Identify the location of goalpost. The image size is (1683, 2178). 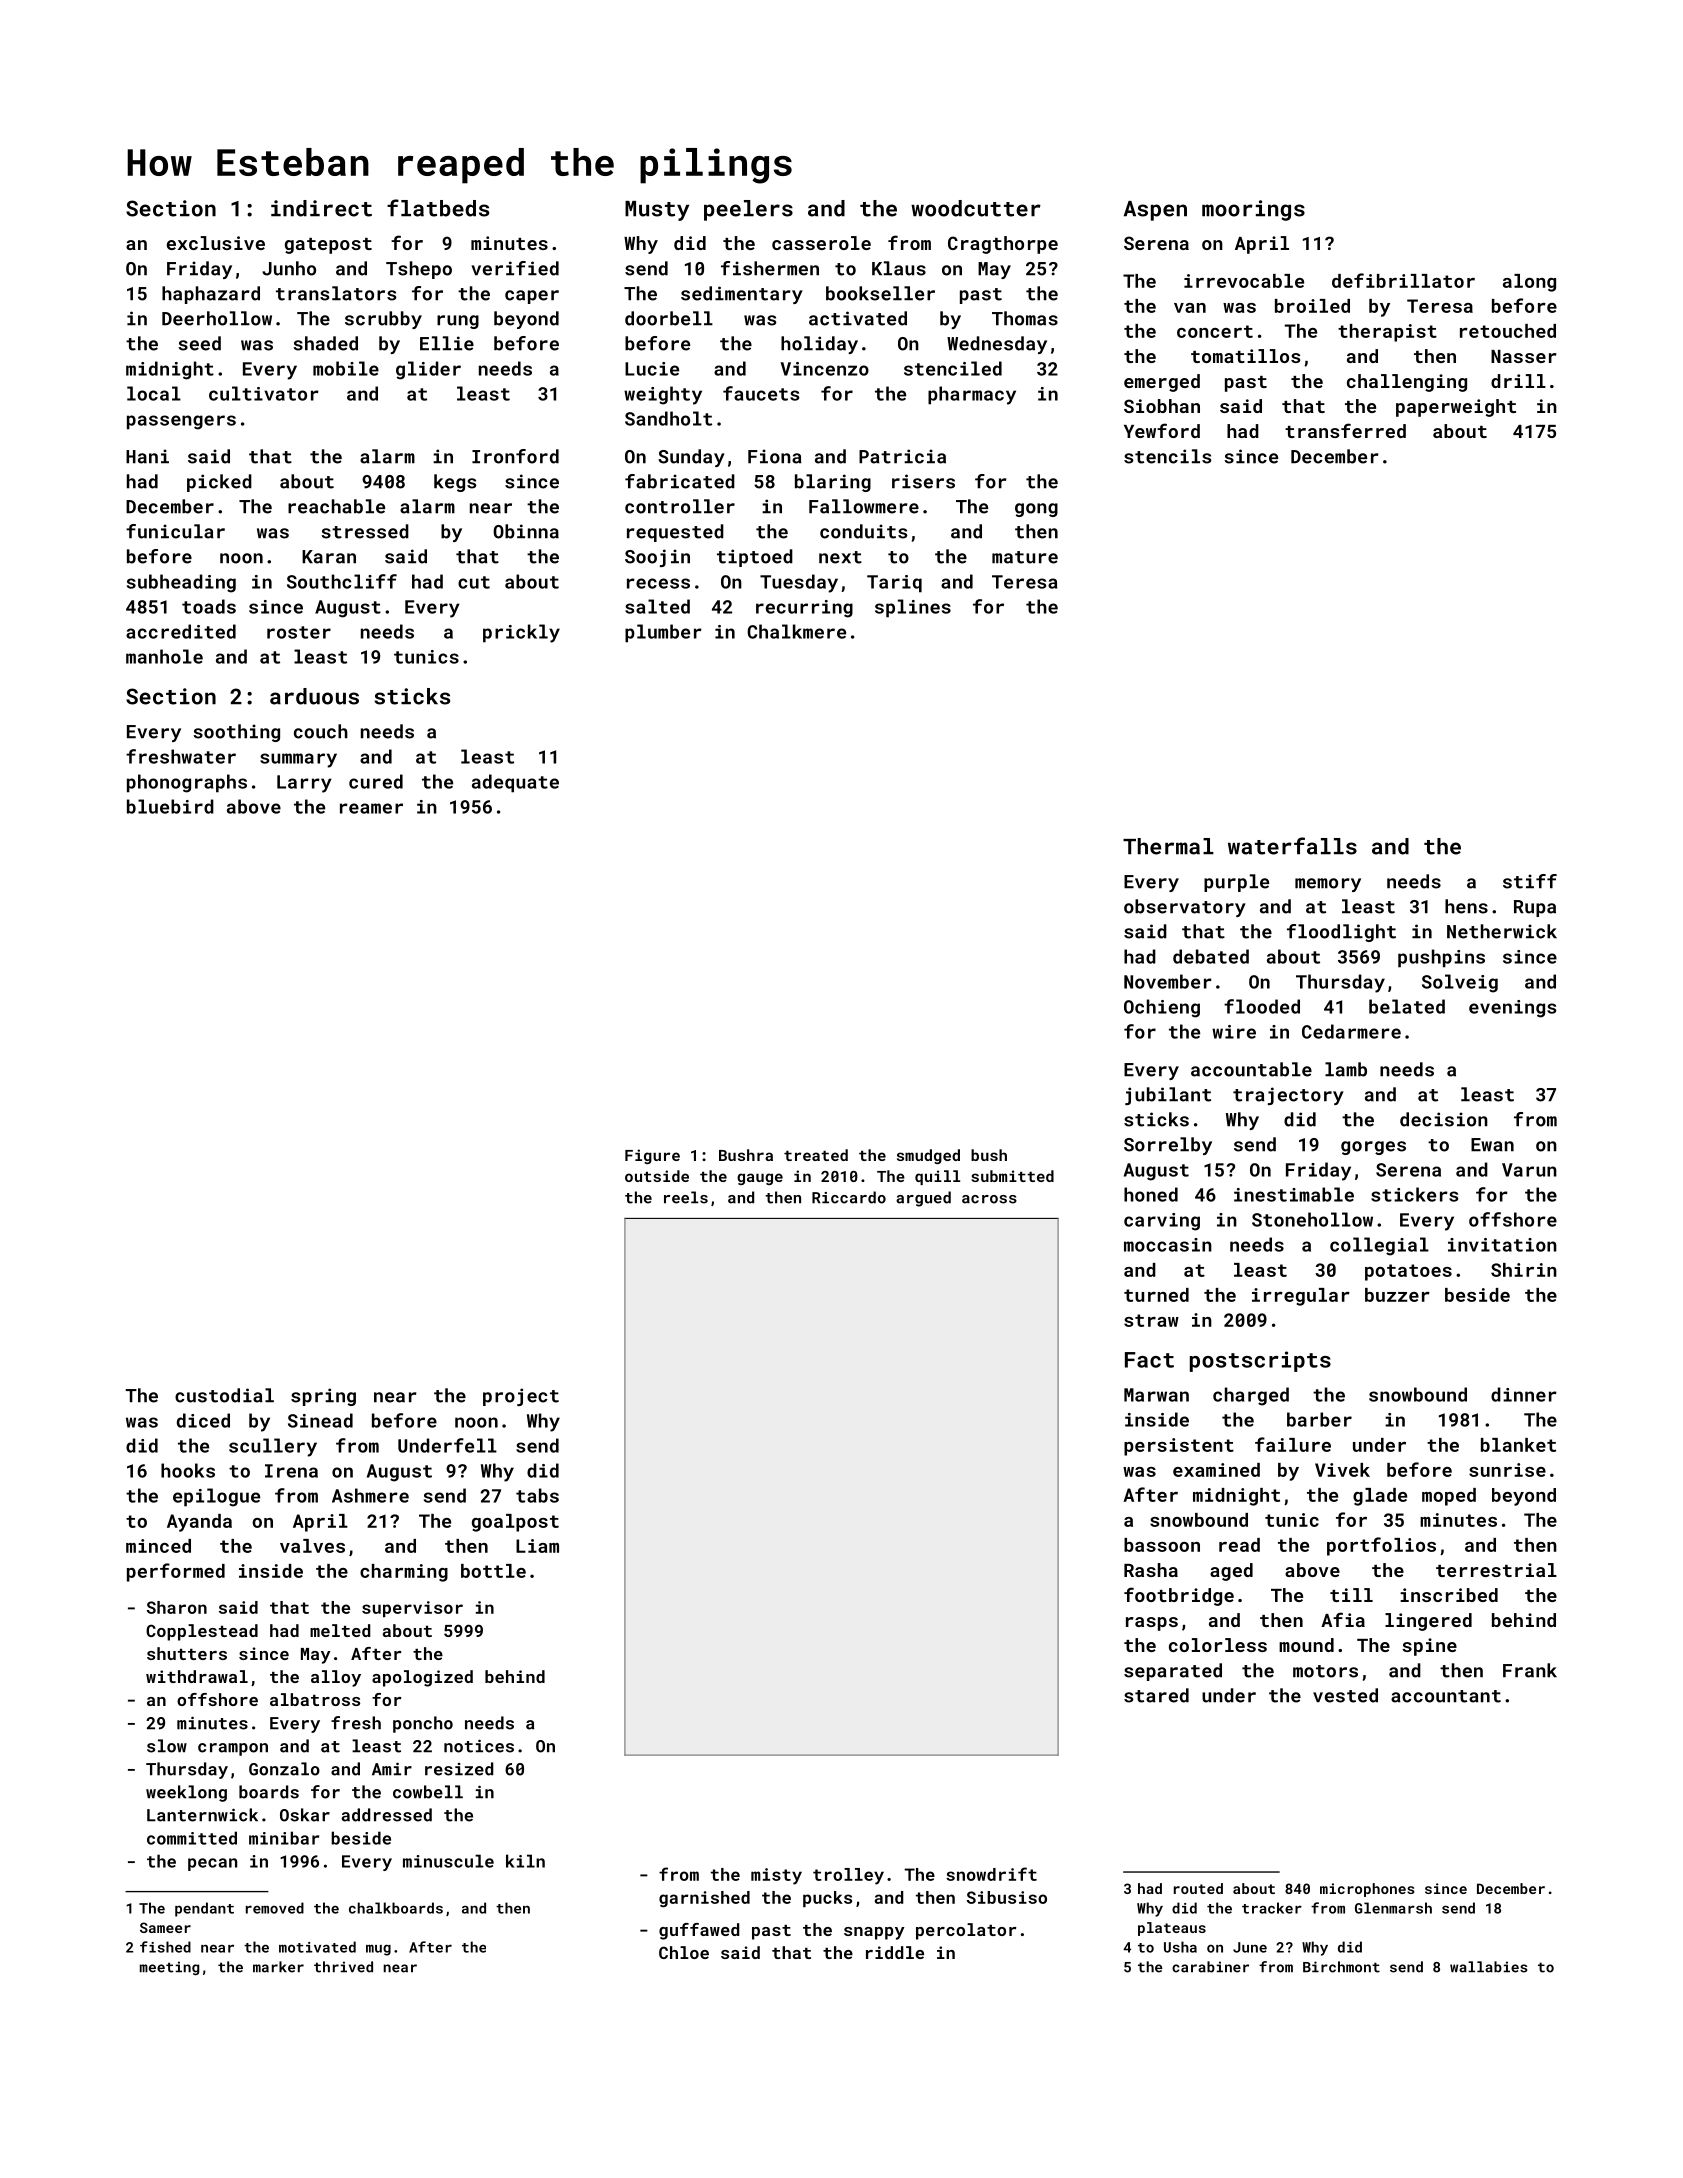
(515, 1523).
